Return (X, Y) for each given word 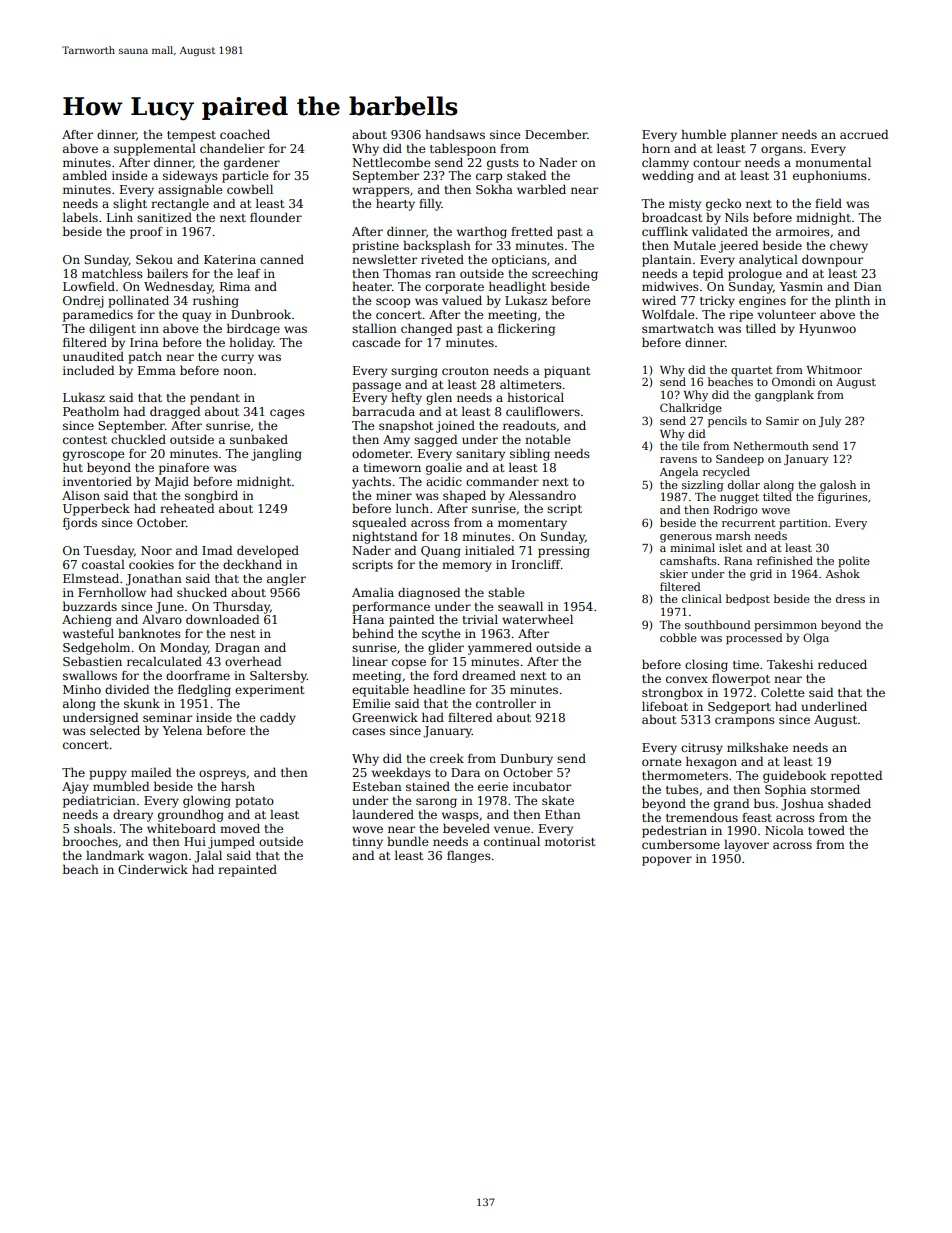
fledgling (204, 690)
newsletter (384, 259)
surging (414, 372)
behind (373, 633)
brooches (90, 841)
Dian (868, 286)
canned (282, 259)
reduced (842, 664)
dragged (175, 412)
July (829, 422)
